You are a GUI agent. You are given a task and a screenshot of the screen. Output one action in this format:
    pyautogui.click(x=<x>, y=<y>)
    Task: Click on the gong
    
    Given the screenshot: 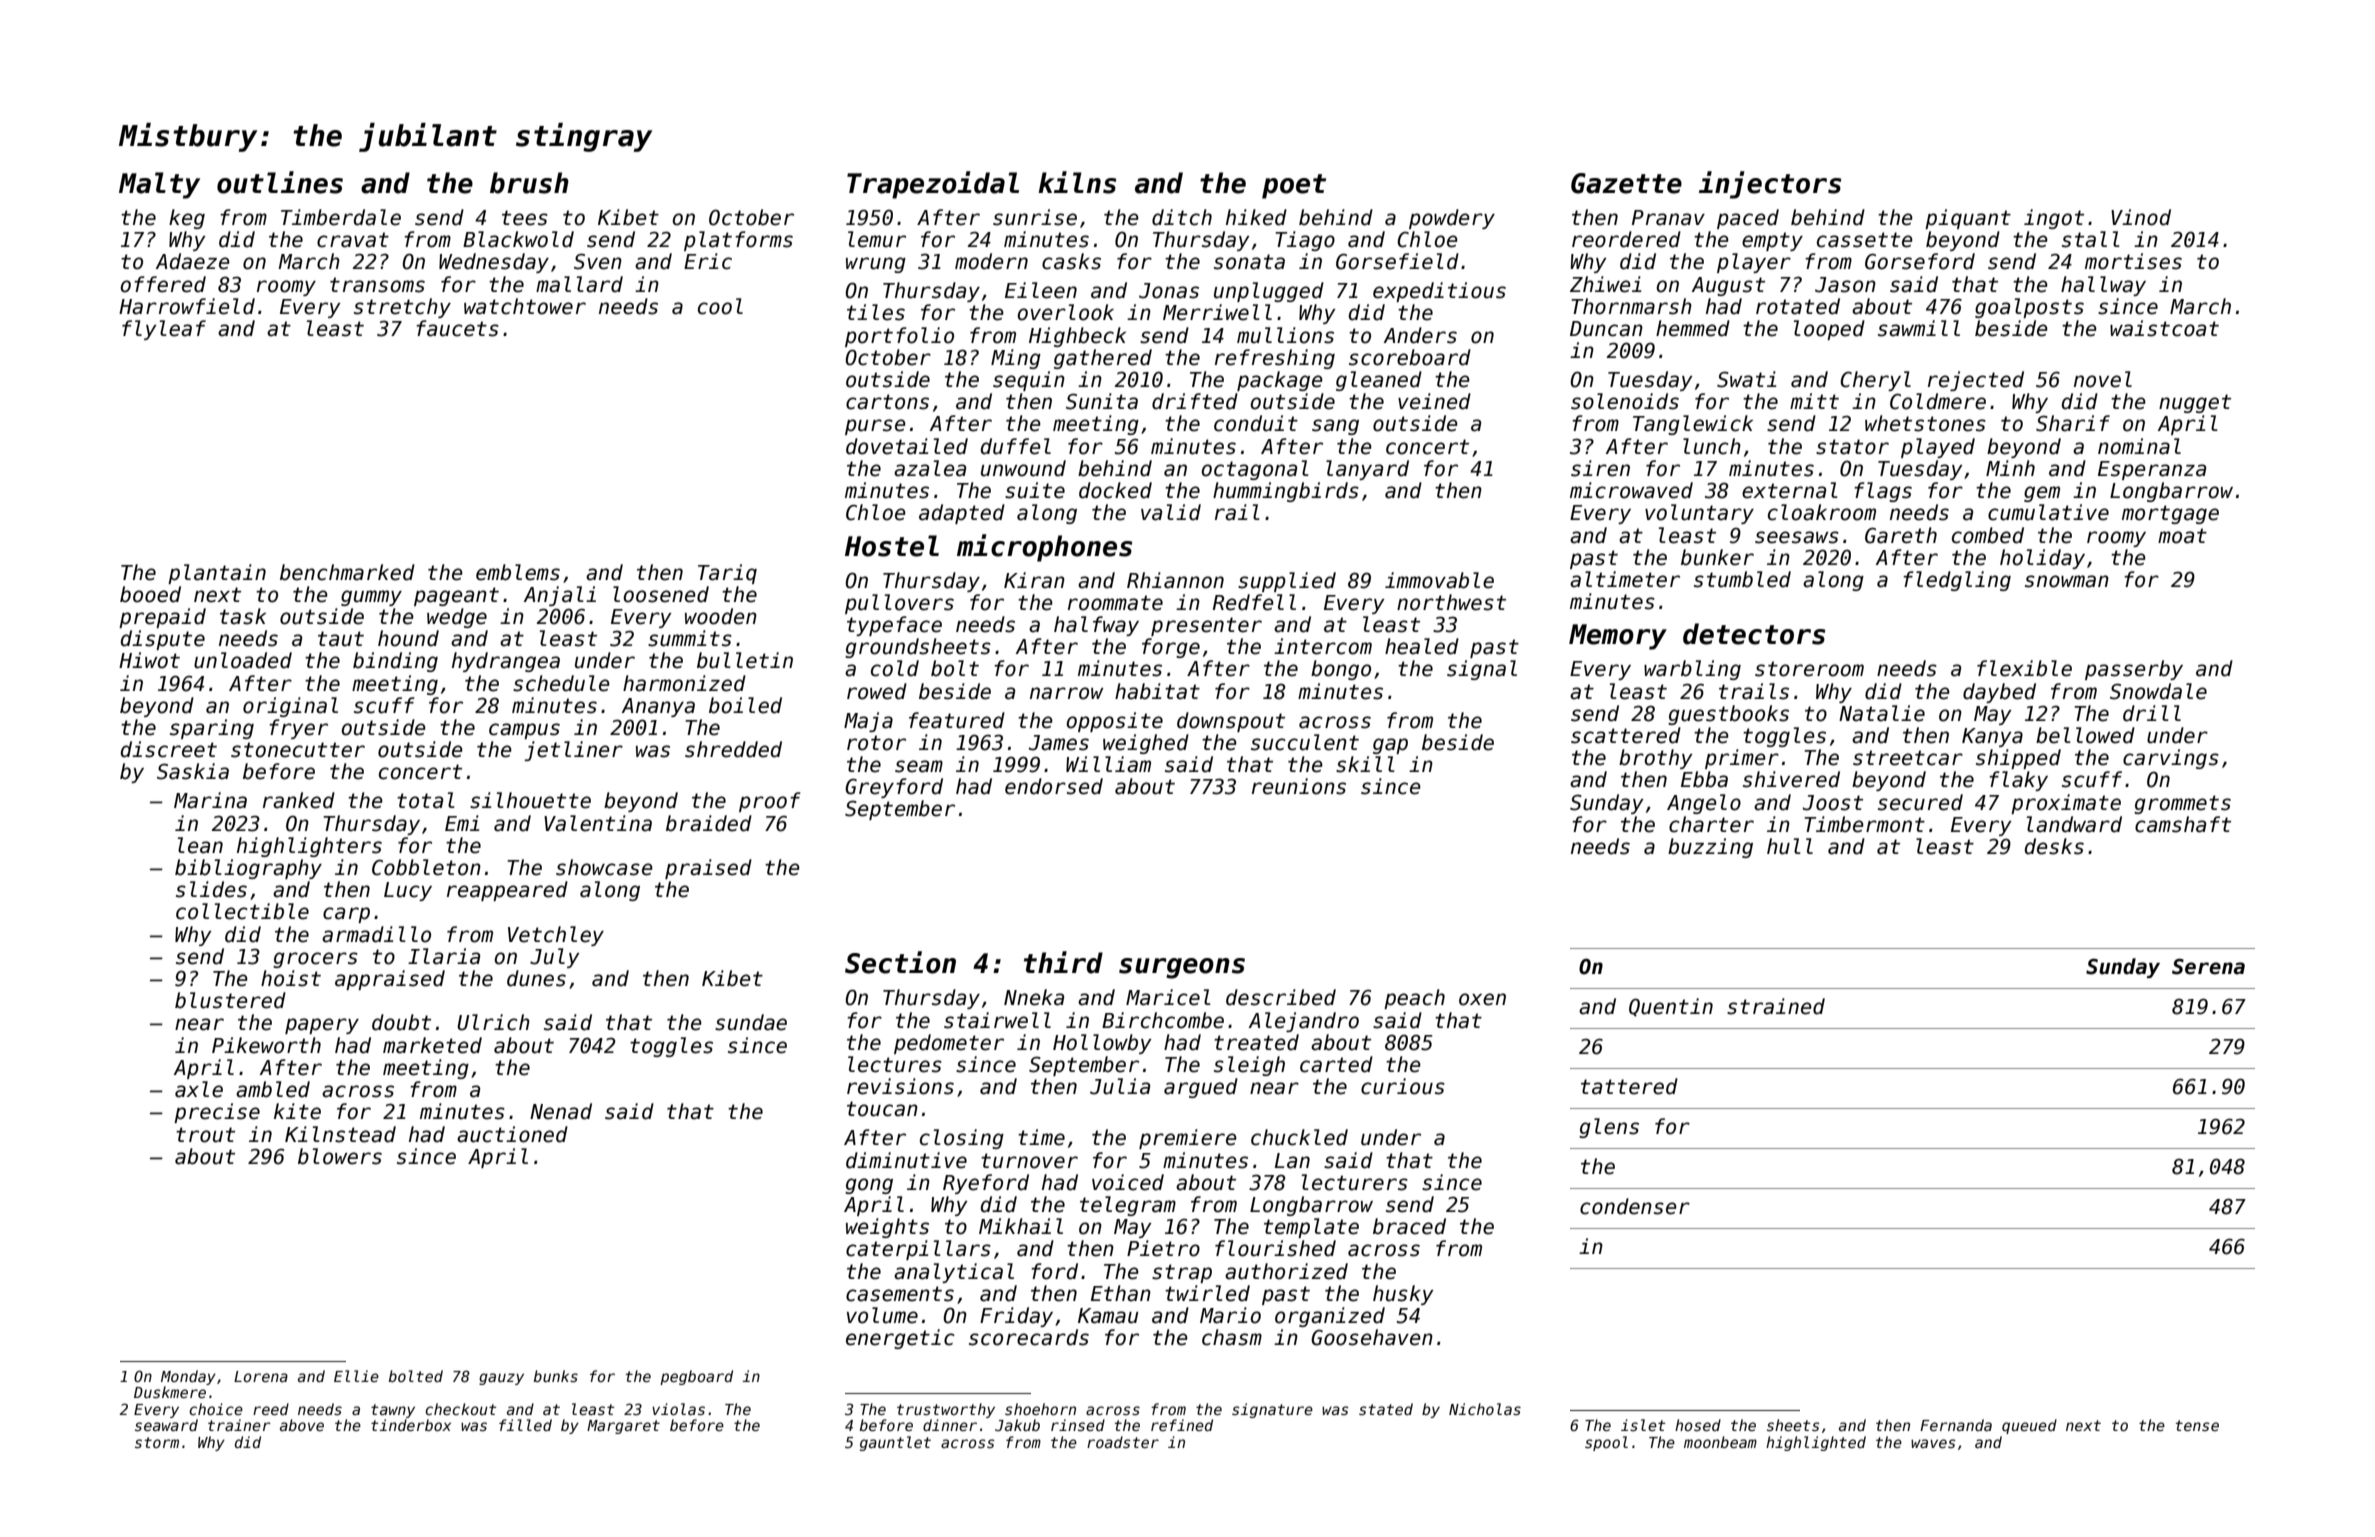 What is the action you would take?
    pyautogui.click(x=869, y=1186)
